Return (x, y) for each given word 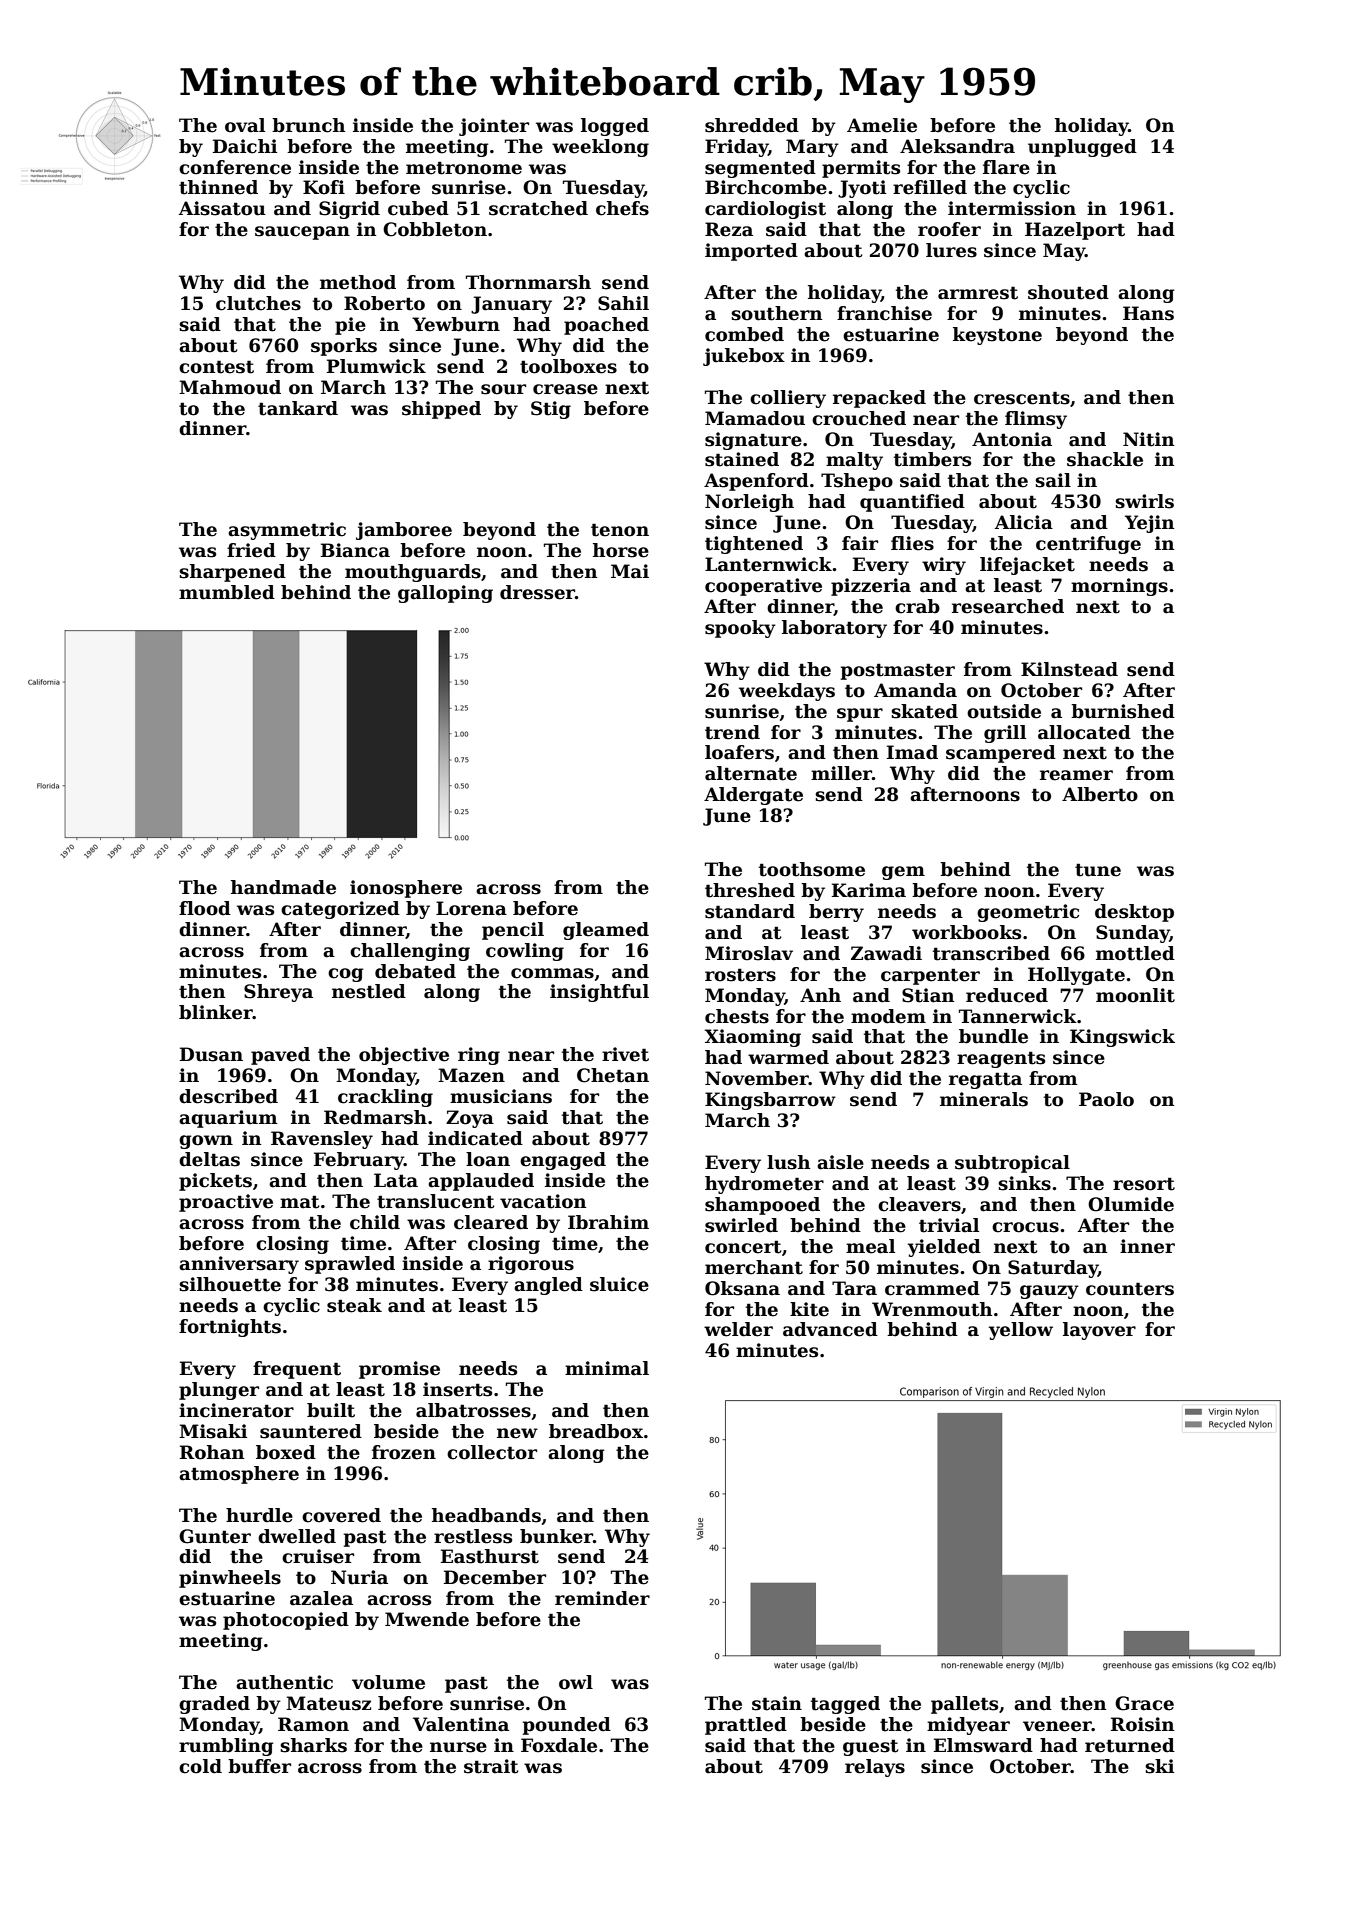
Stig (551, 410)
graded (214, 1705)
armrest (978, 293)
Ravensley (322, 1140)
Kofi (324, 187)
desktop (1134, 913)
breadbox (596, 1431)
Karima (869, 890)
